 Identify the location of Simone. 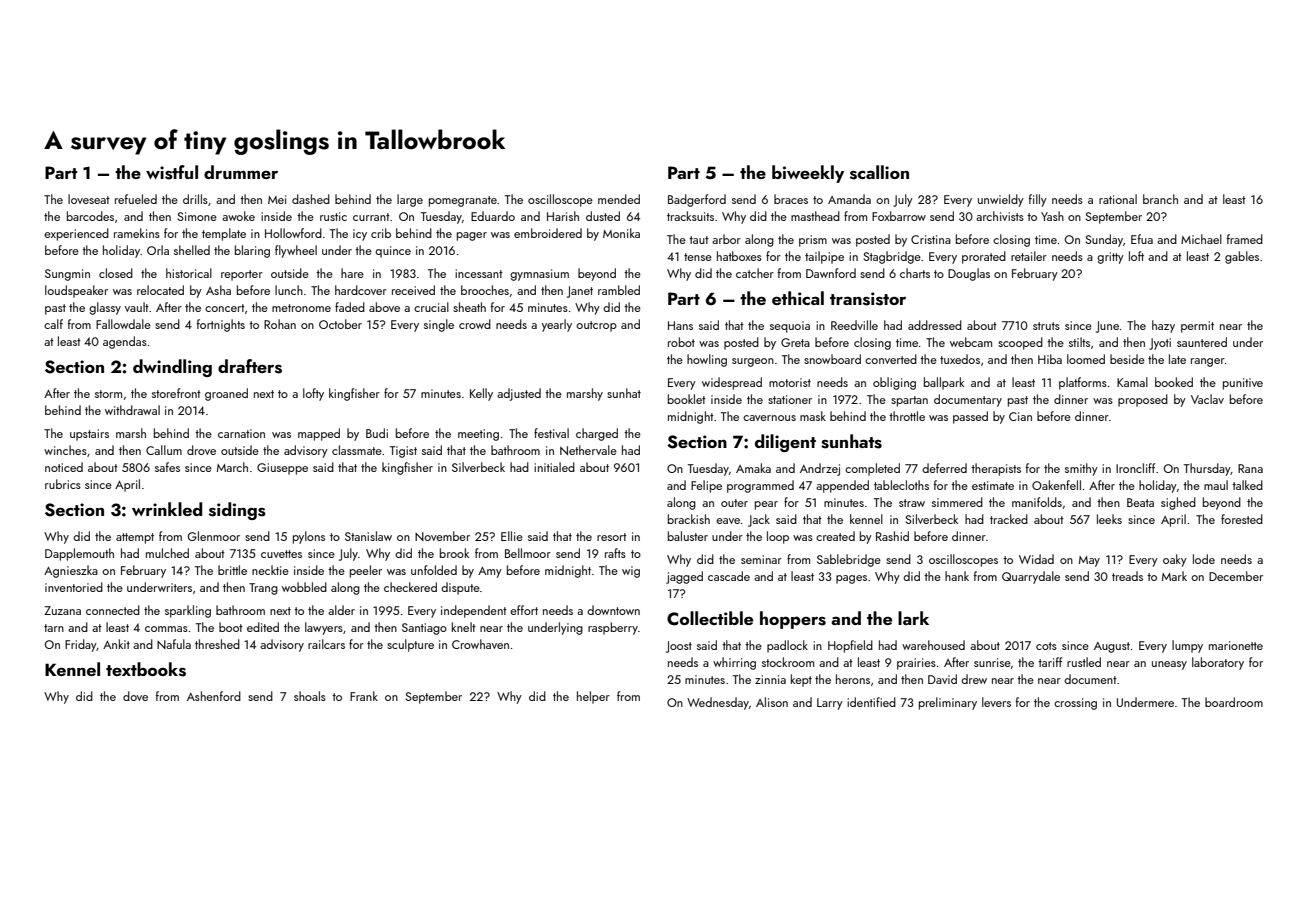
(197, 216).
